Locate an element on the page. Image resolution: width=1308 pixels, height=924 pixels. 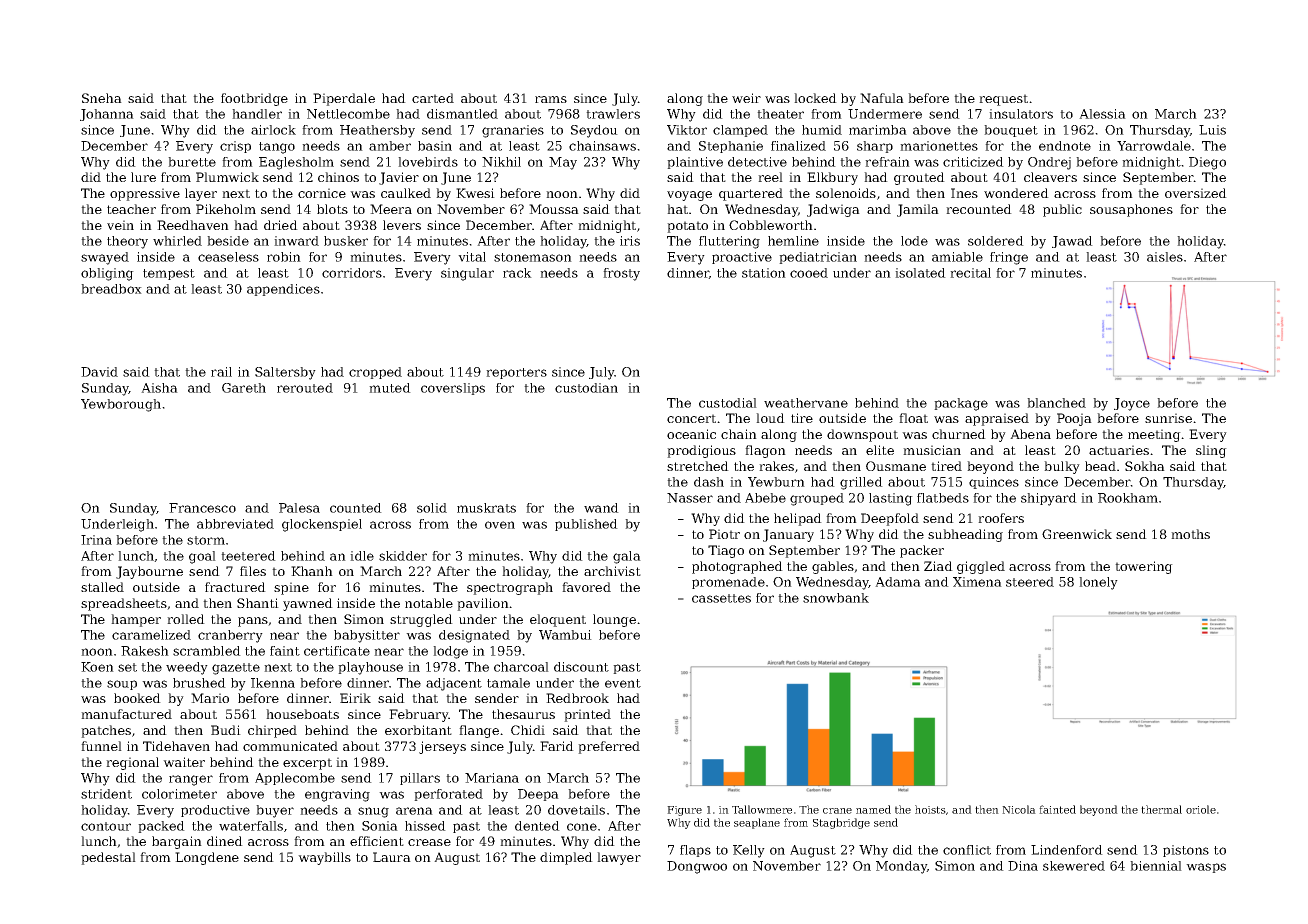
Pooja is located at coordinates (1074, 419).
